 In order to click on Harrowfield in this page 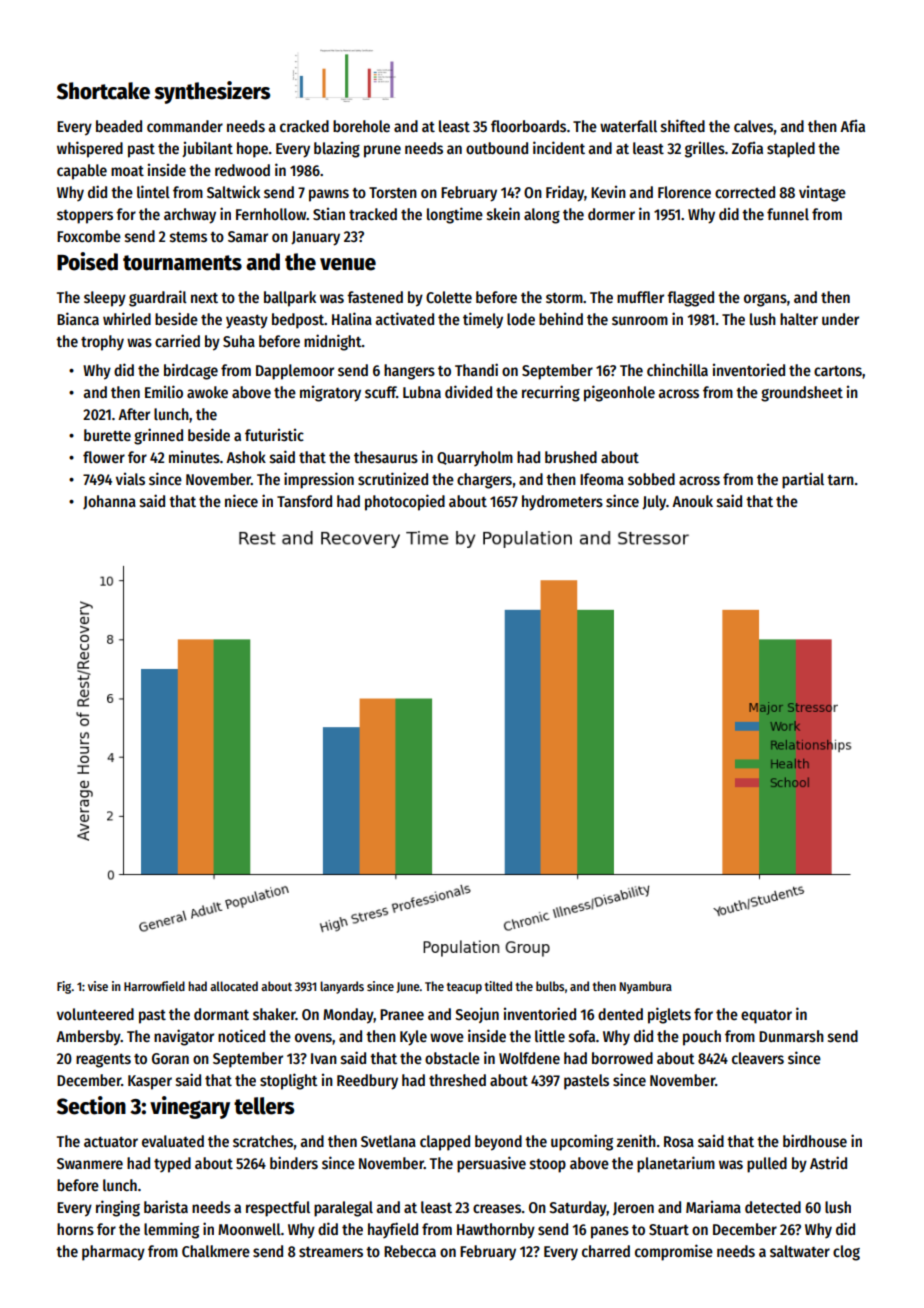, I will do `click(154, 986)`.
